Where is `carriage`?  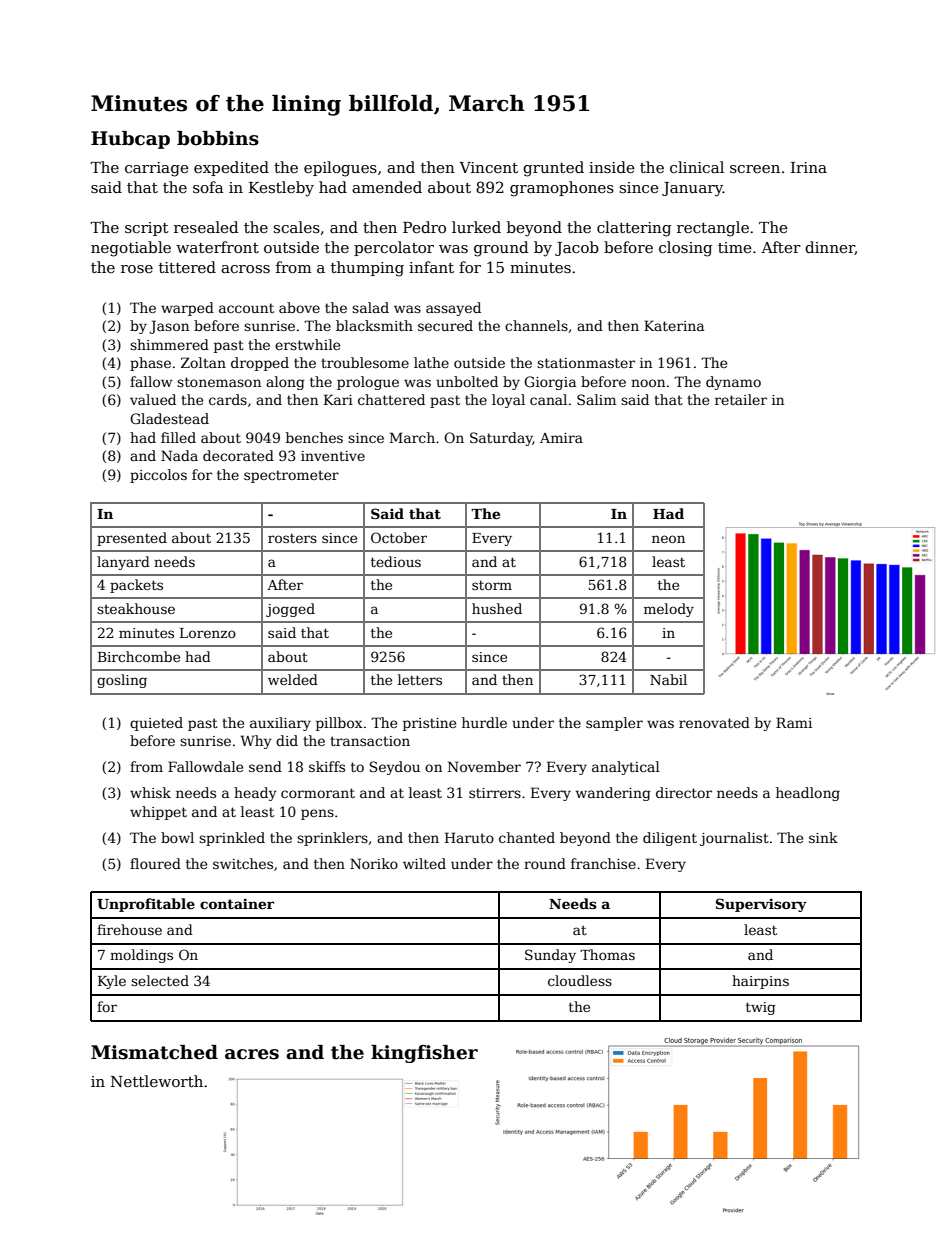 carriage is located at coordinates (157, 169).
